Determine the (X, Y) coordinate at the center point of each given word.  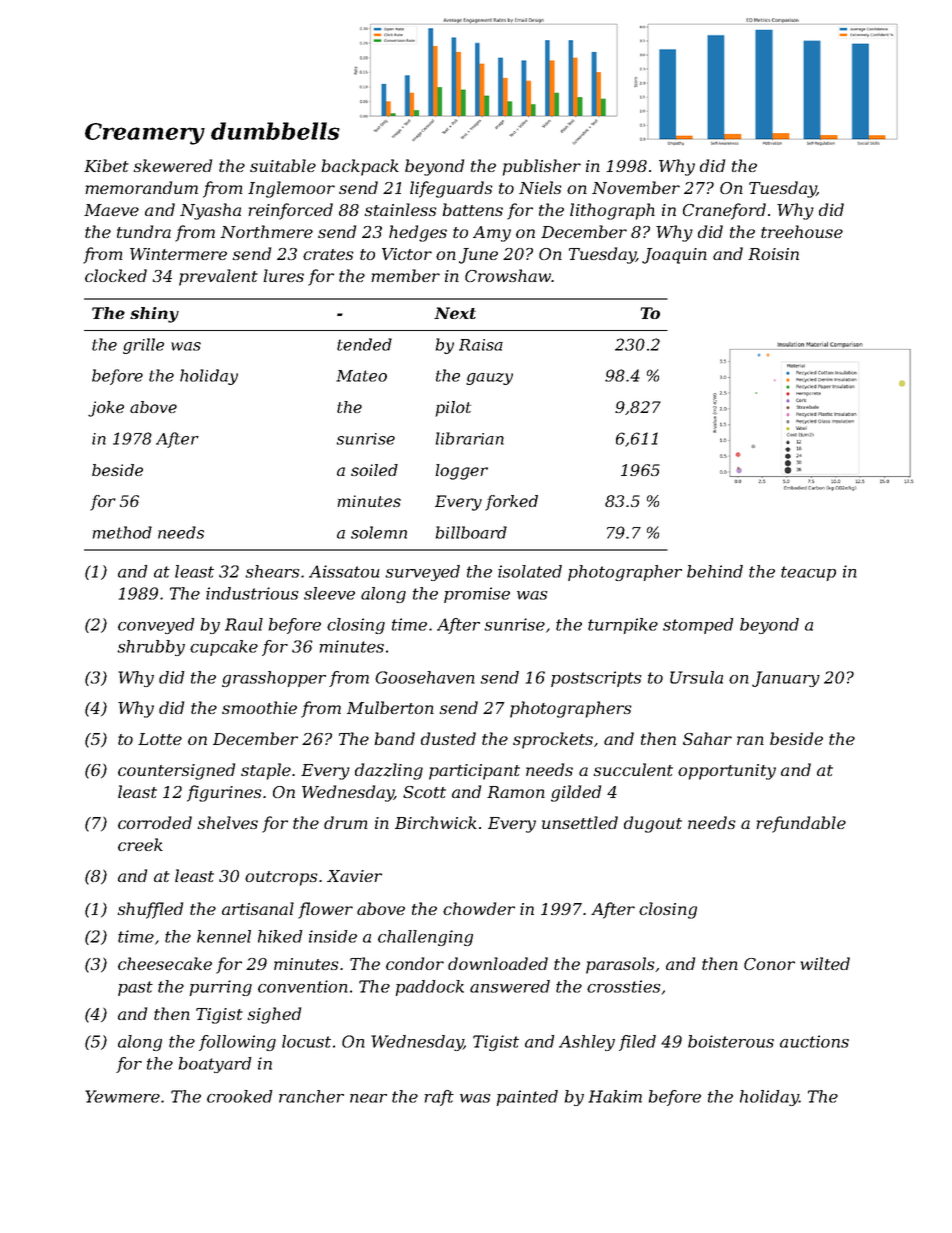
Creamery (145, 134)
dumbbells (275, 131)
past (135, 988)
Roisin (773, 254)
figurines (224, 793)
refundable (801, 824)
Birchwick (436, 822)
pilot (453, 409)
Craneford (724, 211)
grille (143, 346)
